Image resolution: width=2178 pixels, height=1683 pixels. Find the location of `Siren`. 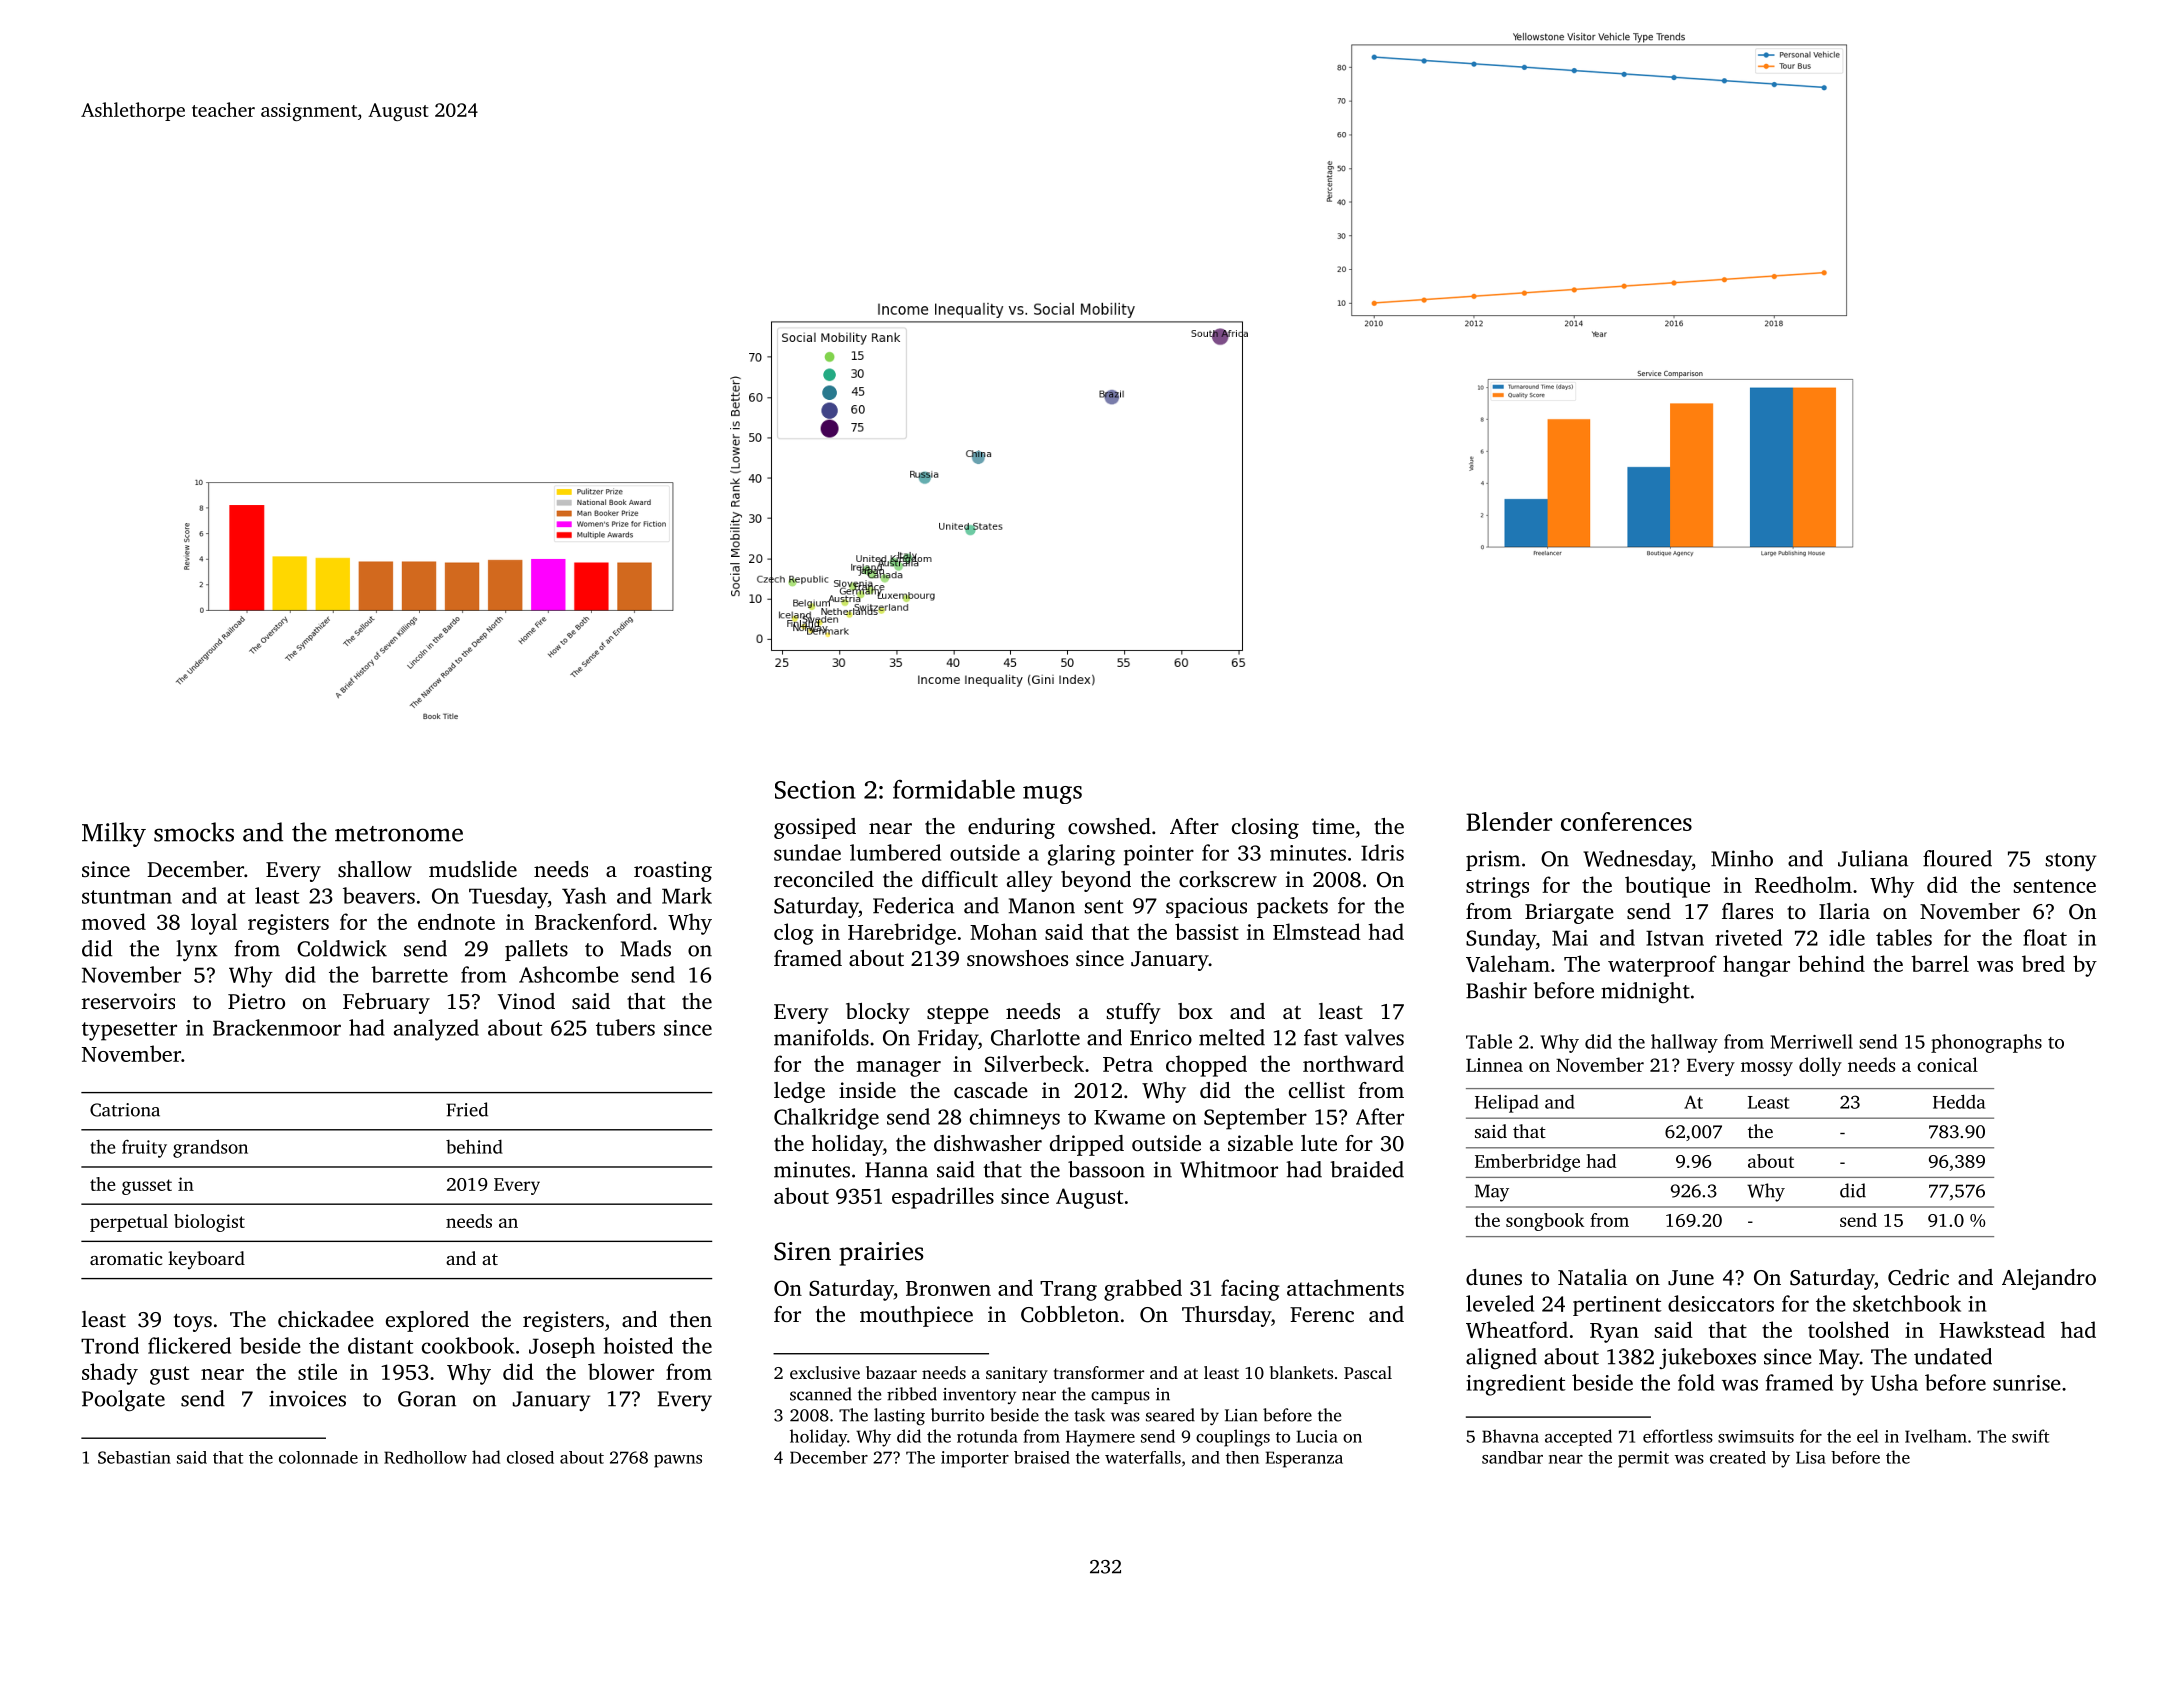

Siren is located at coordinates (802, 1251).
